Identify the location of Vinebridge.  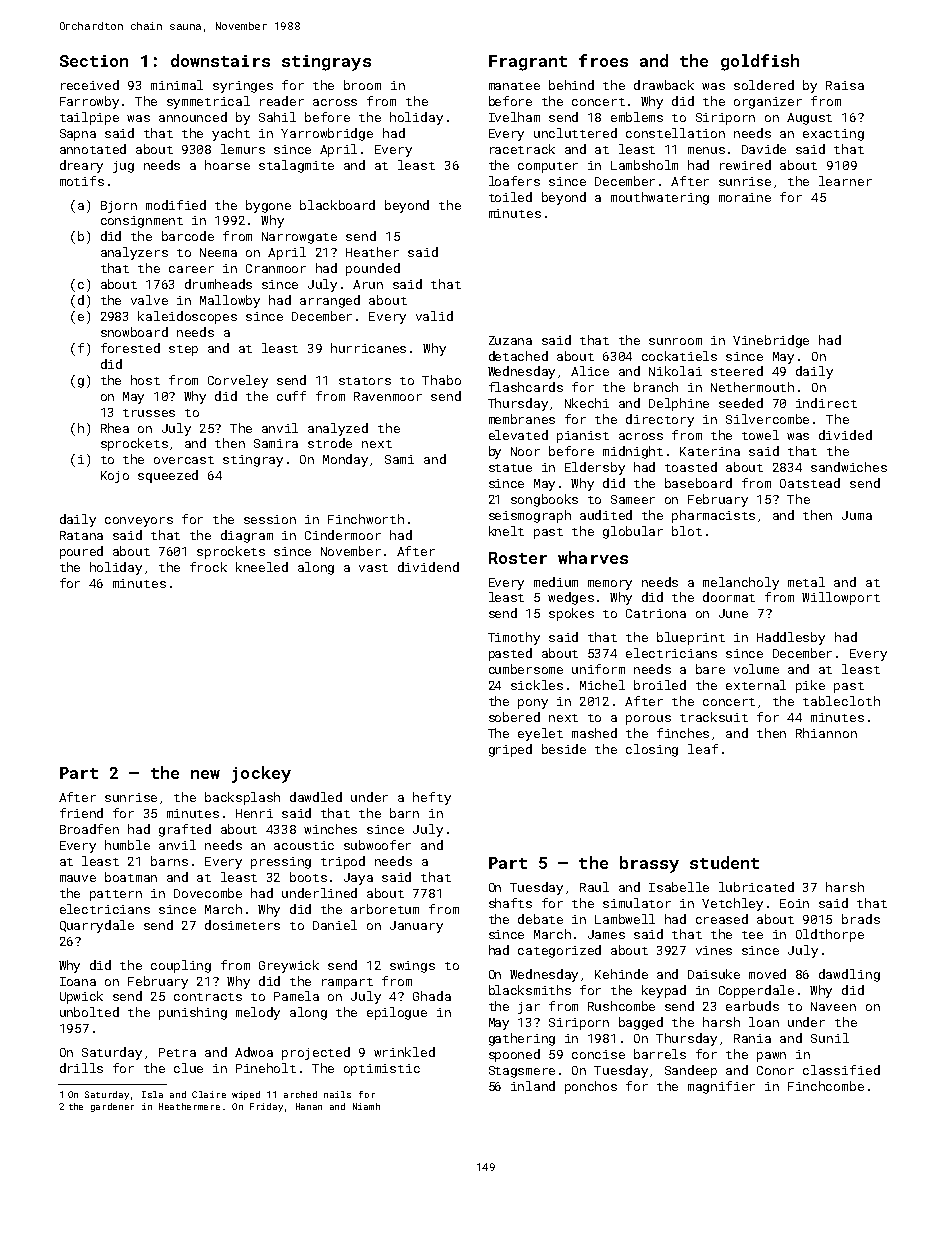
(771, 341).
